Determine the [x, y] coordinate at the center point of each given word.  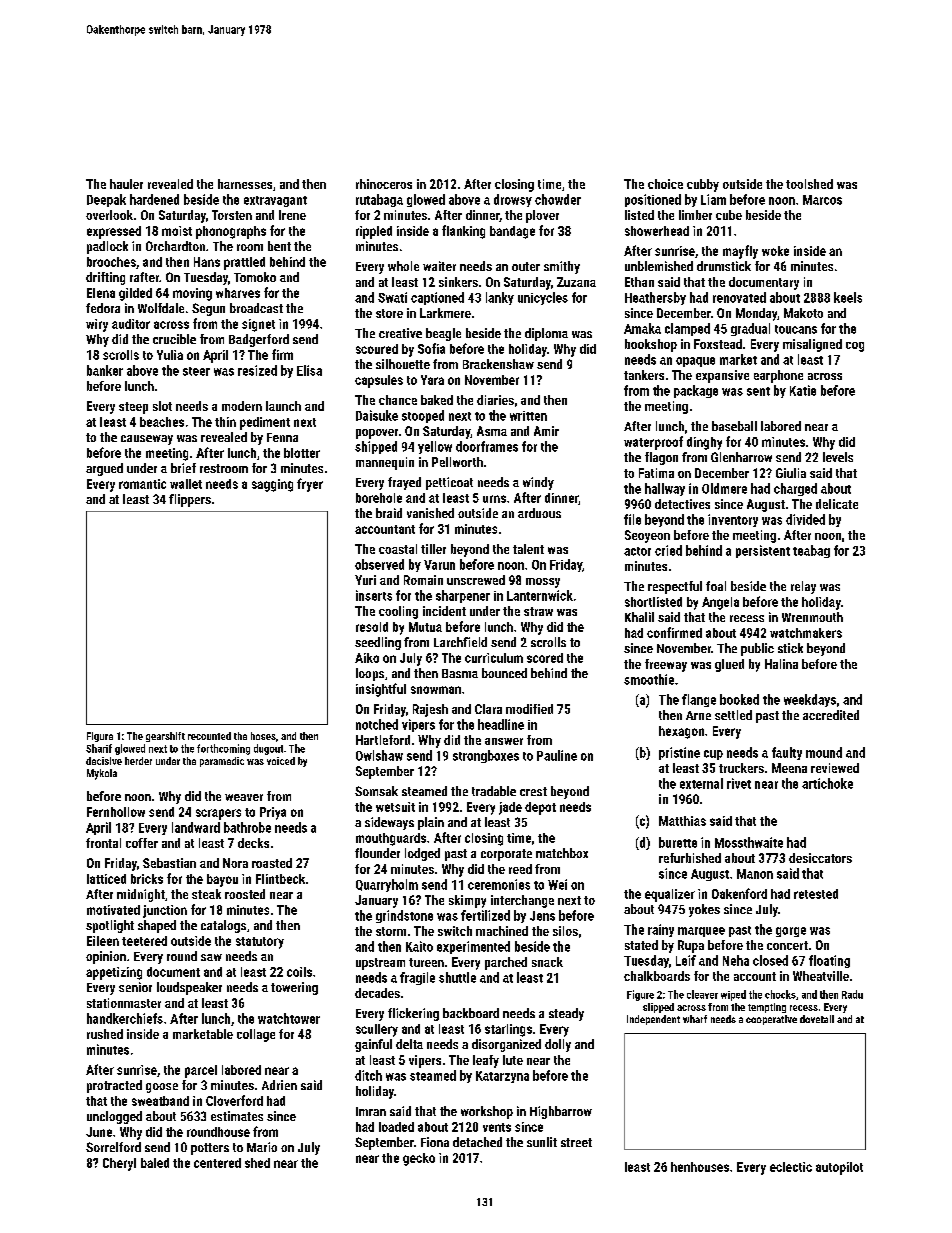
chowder [558, 199]
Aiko [367, 658]
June [99, 1132]
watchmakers [806, 633]
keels [848, 297]
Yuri [365, 580]
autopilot [839, 1168]
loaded [396, 1127]
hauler [126, 184]
